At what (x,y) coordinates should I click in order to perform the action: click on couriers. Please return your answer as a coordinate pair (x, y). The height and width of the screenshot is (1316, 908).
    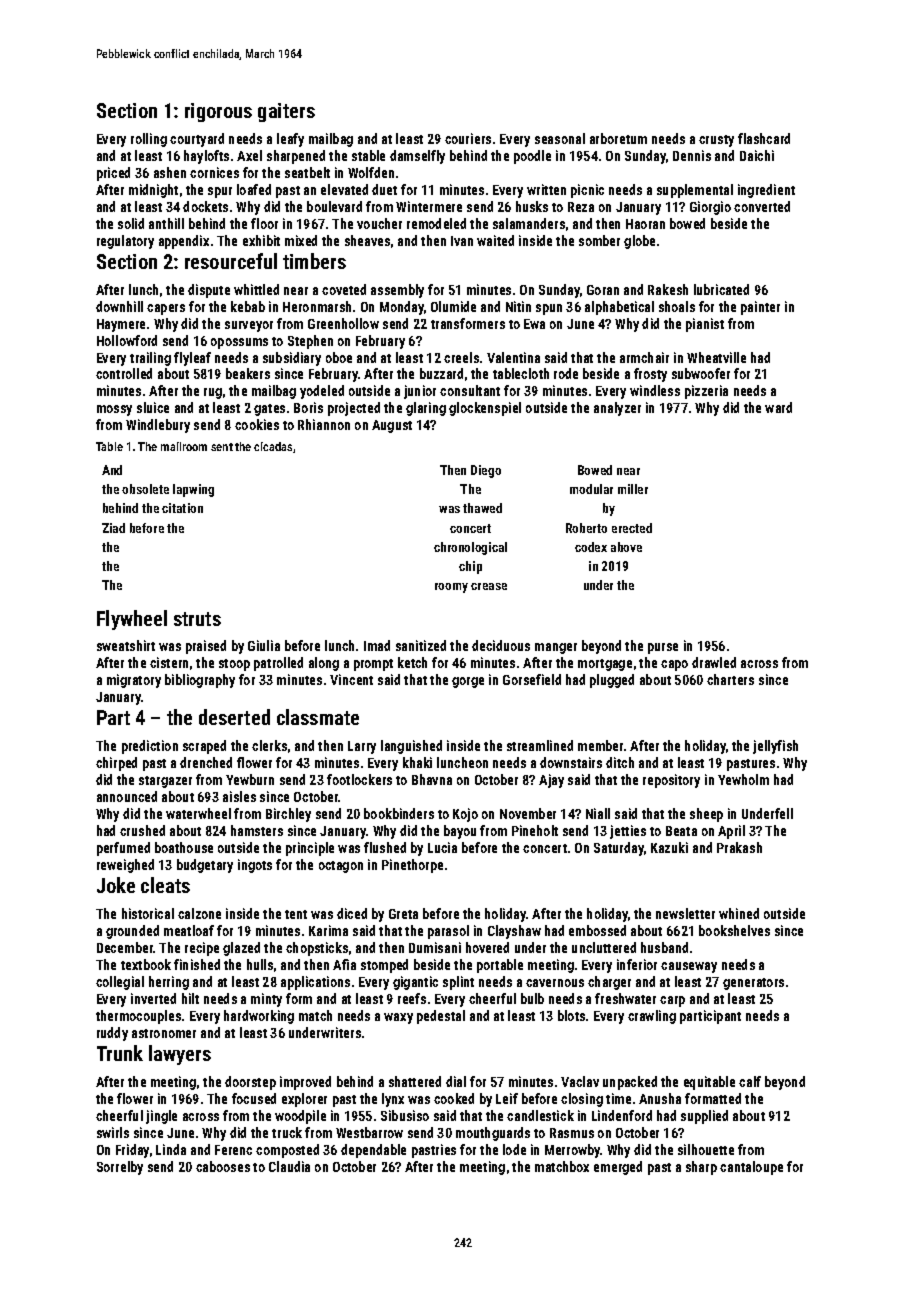
    Looking at the image, I should click on (468, 138).
